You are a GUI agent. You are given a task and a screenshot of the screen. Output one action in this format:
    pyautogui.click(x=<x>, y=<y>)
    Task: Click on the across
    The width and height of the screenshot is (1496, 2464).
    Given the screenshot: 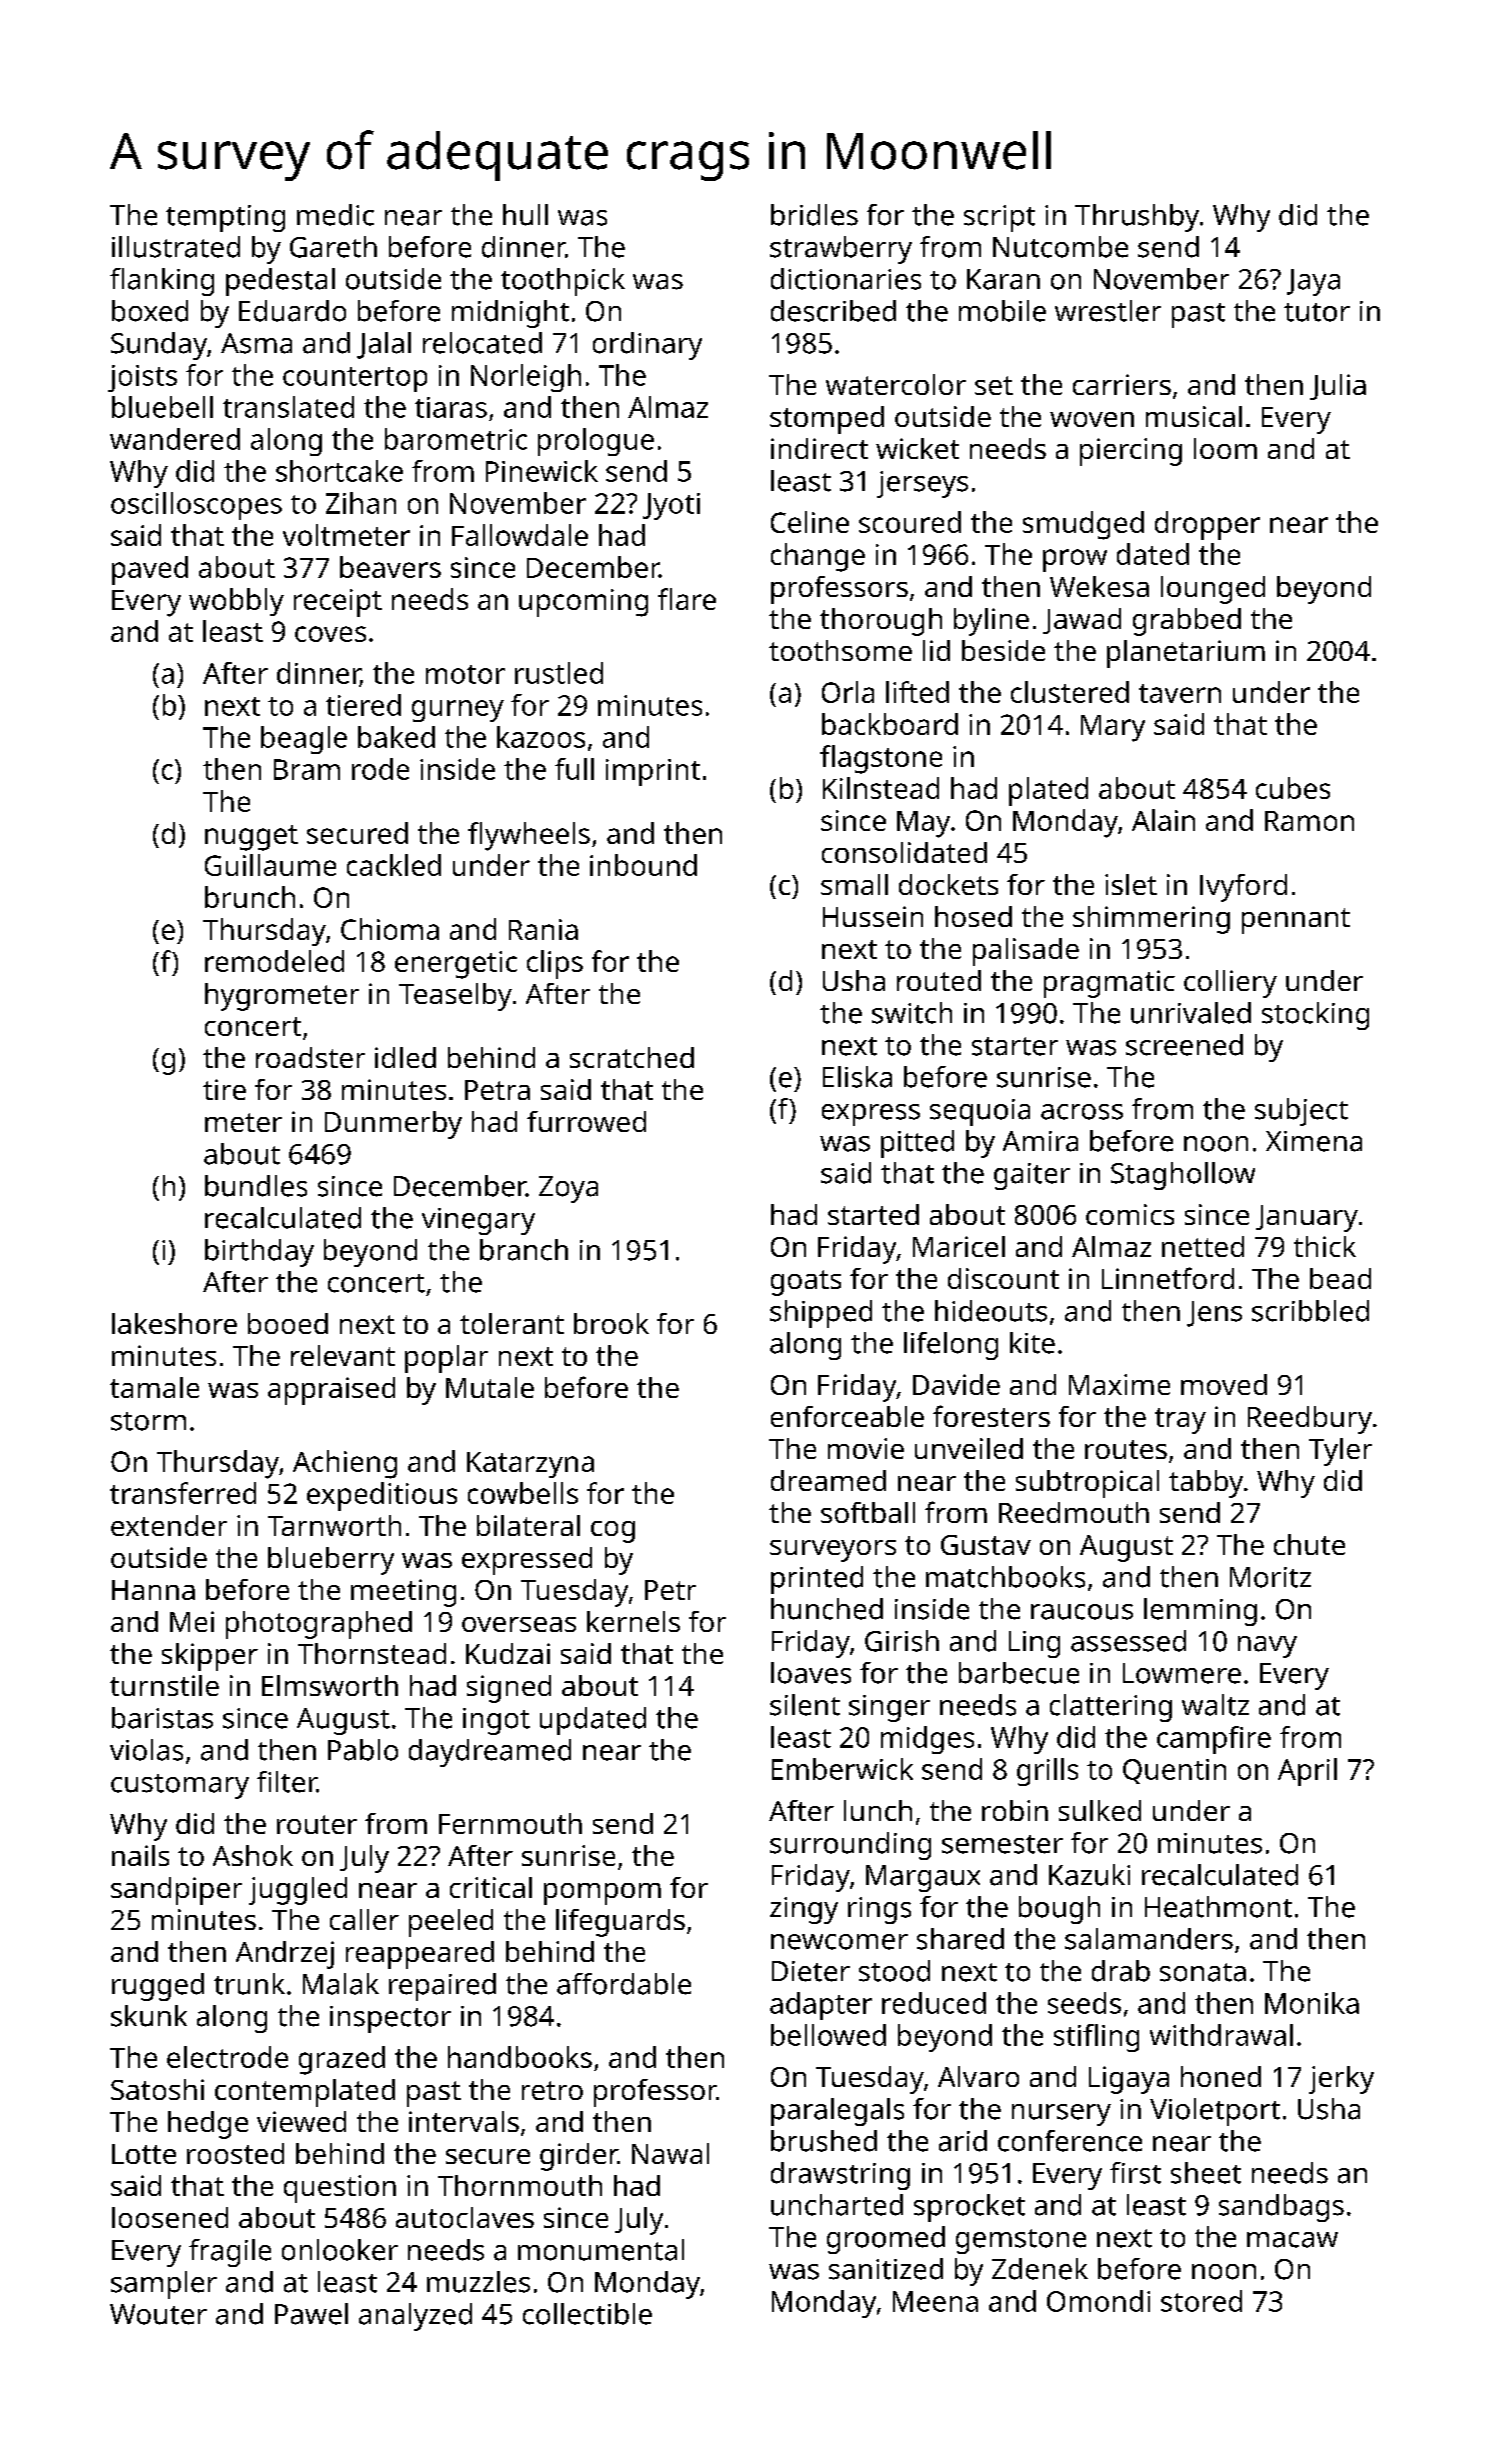 What is the action you would take?
    pyautogui.click(x=1082, y=1112)
